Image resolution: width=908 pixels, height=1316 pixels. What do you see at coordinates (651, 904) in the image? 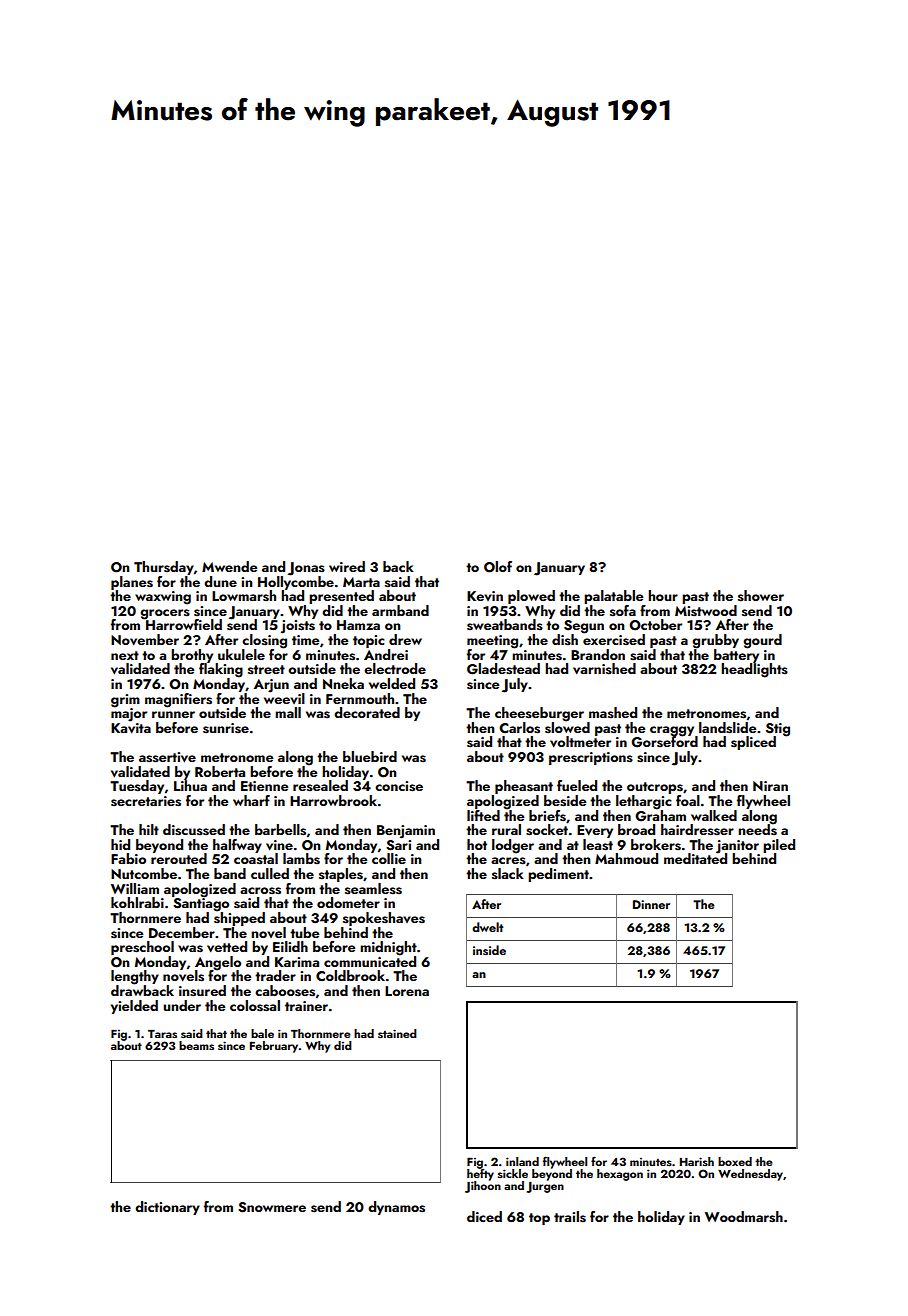
I see `Dinner` at bounding box center [651, 904].
